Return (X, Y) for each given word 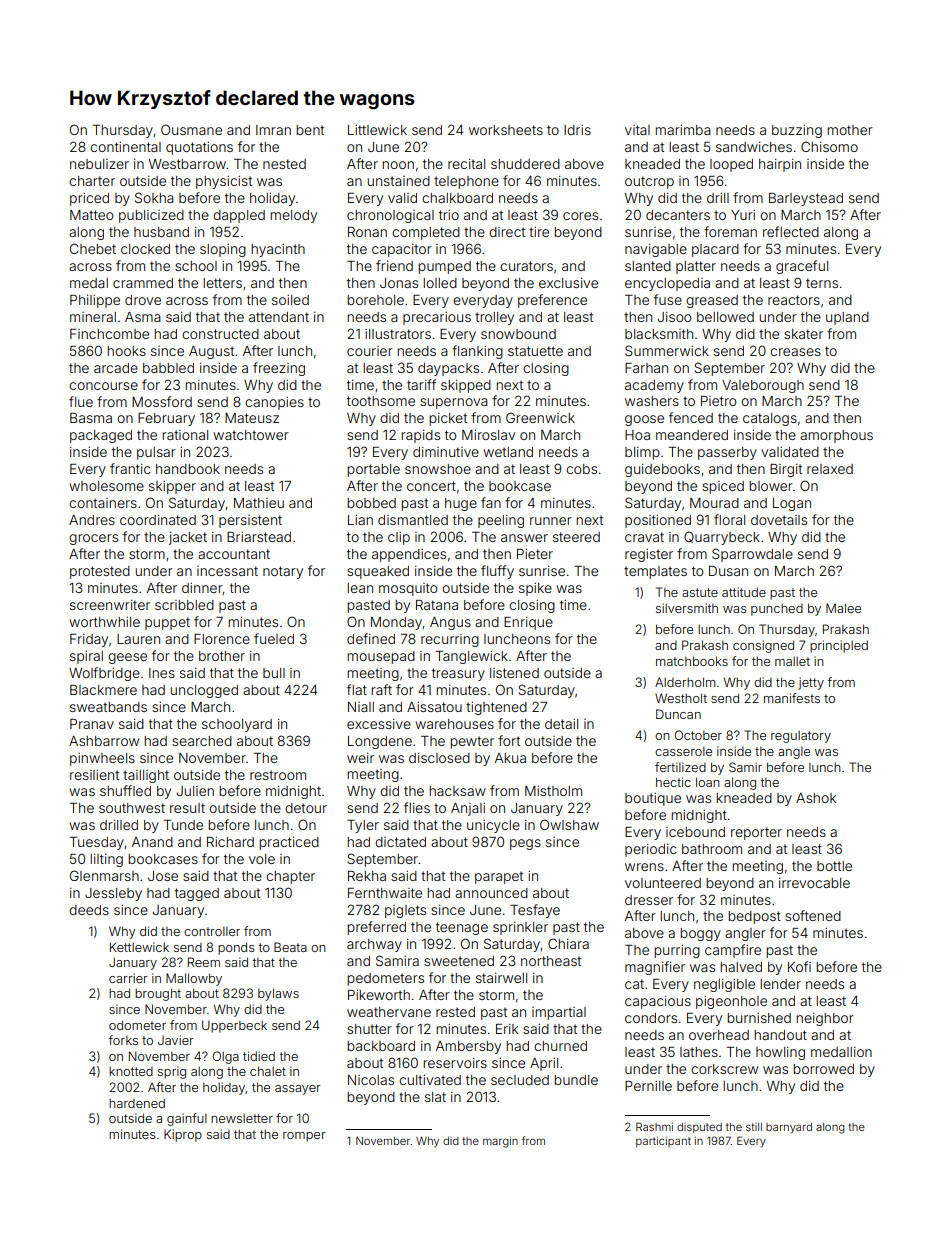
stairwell (501, 978)
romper (304, 1137)
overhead (719, 1035)
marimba (683, 130)
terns (822, 283)
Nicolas (371, 1080)
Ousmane (191, 129)
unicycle (493, 826)
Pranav (92, 724)
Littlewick (377, 130)
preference (552, 301)
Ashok (816, 798)
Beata (290, 947)
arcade (116, 368)
